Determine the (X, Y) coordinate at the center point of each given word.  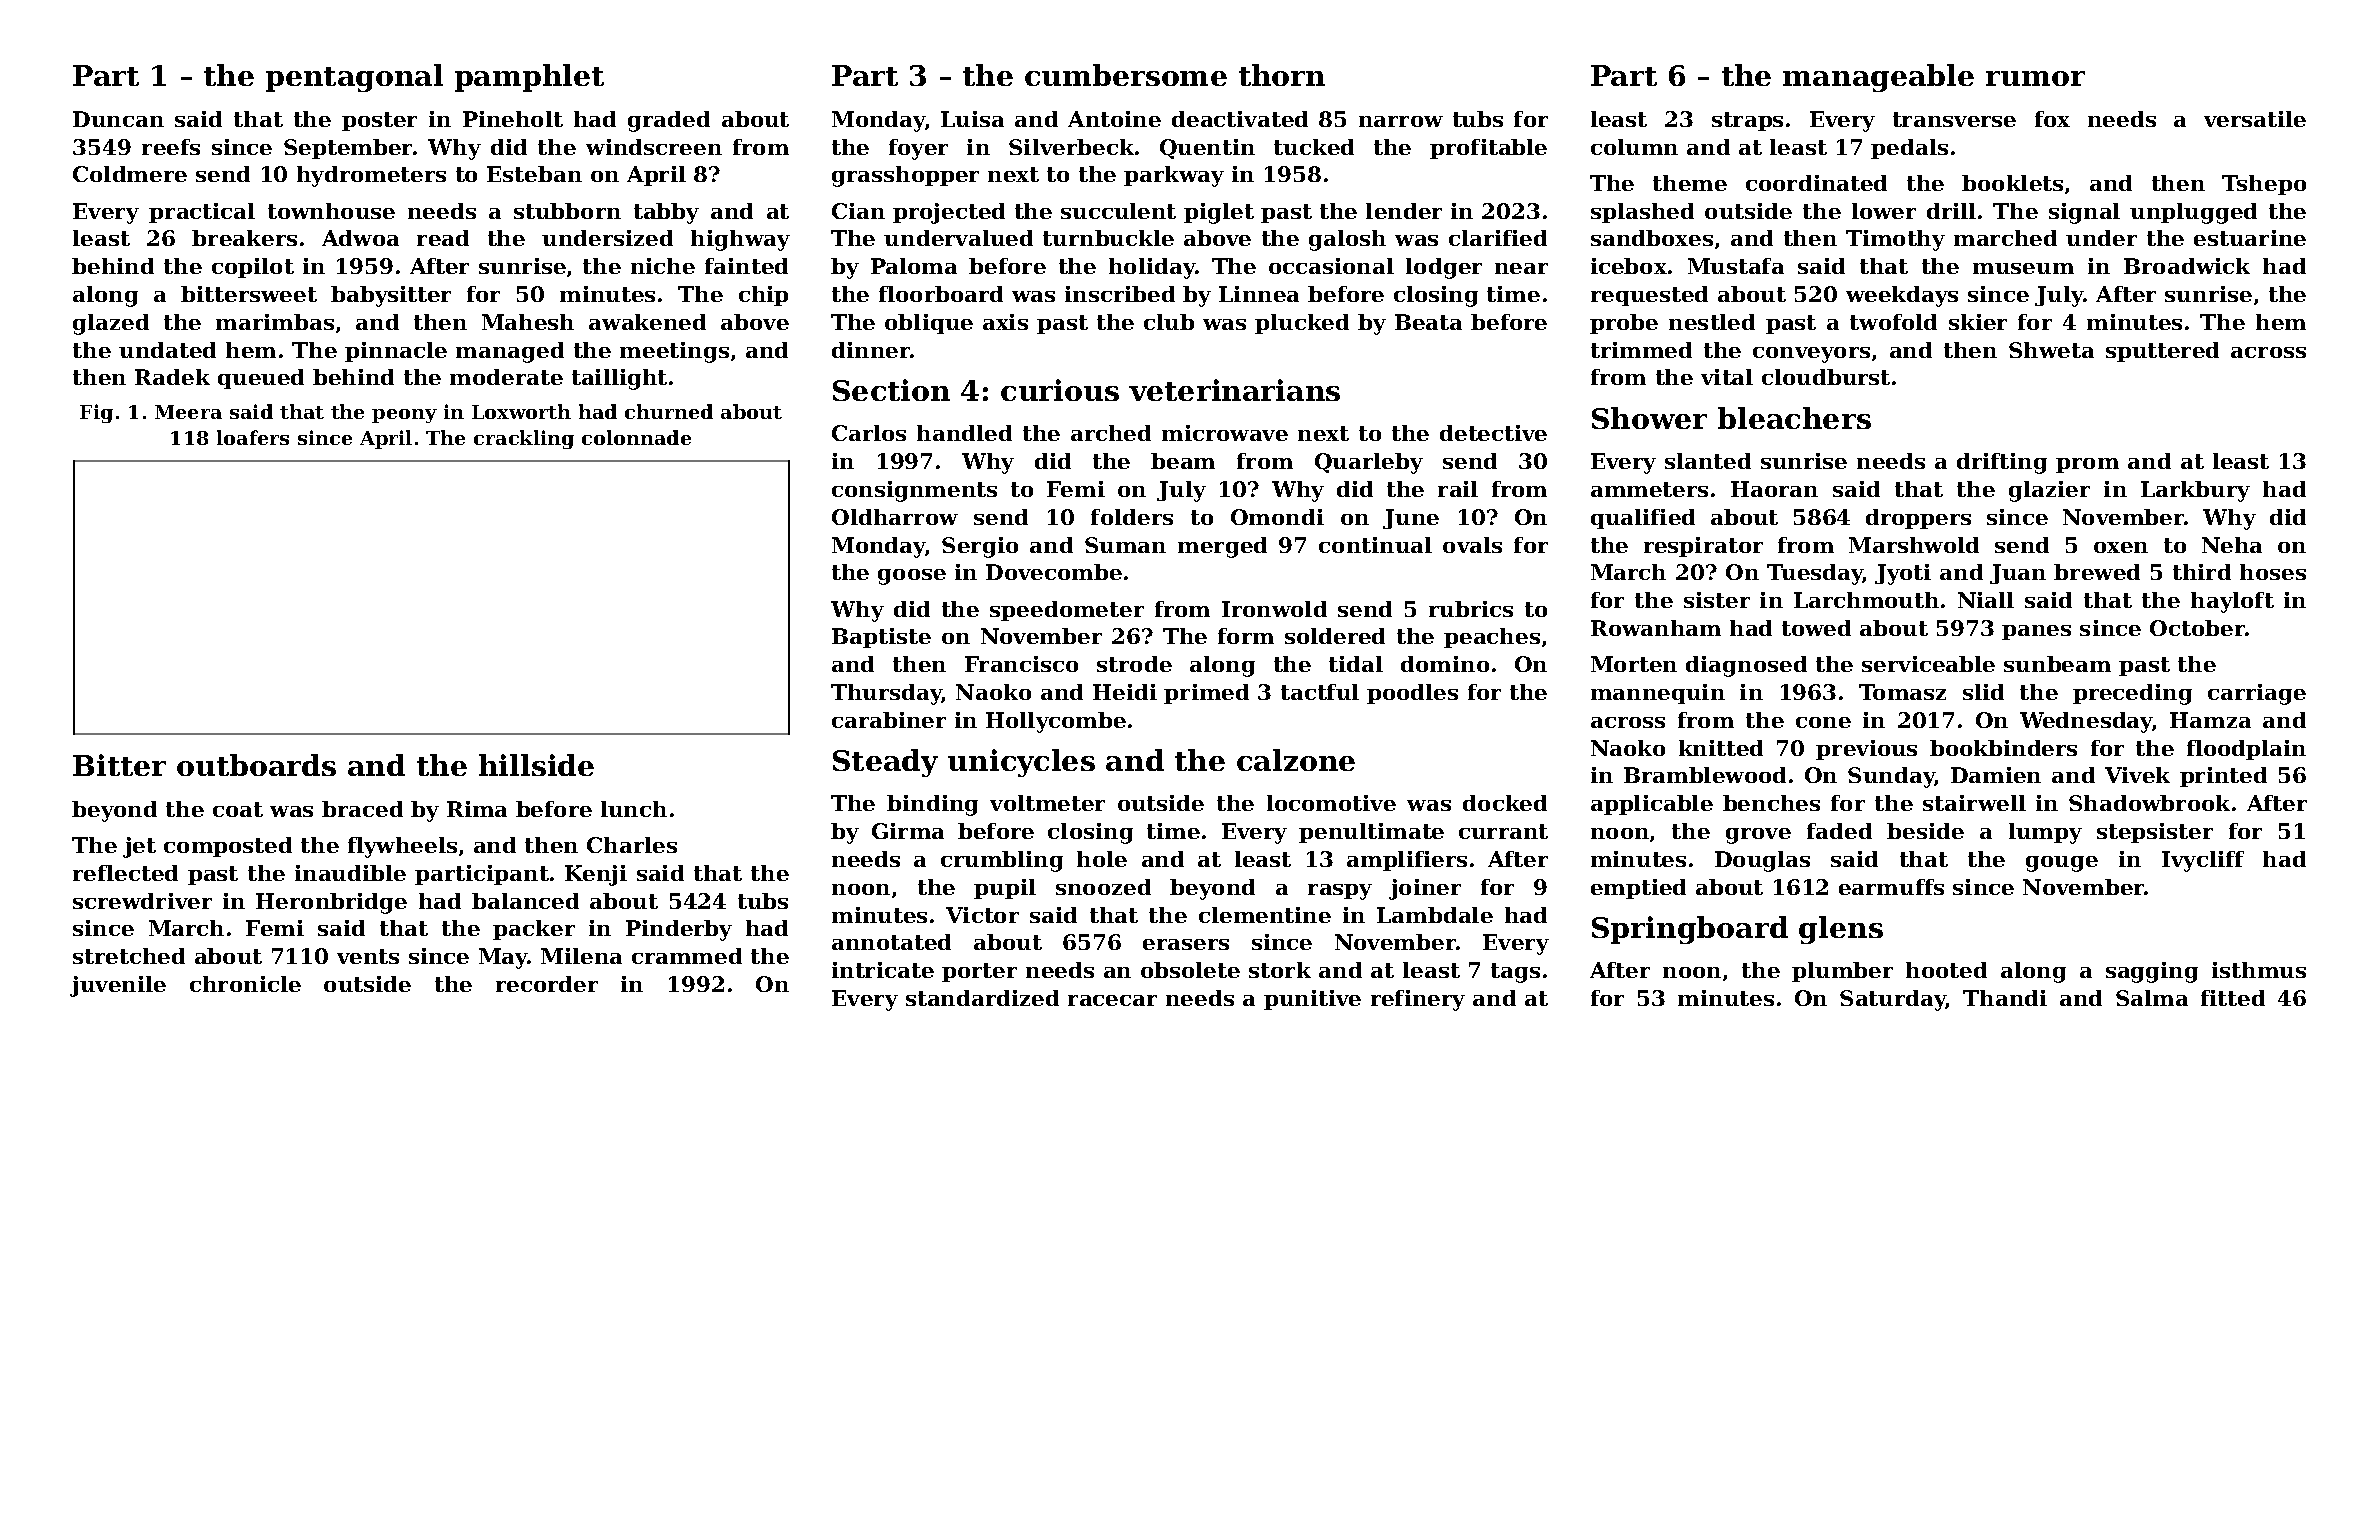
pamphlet (529, 78)
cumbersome (1126, 75)
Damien (1996, 775)
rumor (2035, 78)
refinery (1418, 1000)
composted (228, 847)
